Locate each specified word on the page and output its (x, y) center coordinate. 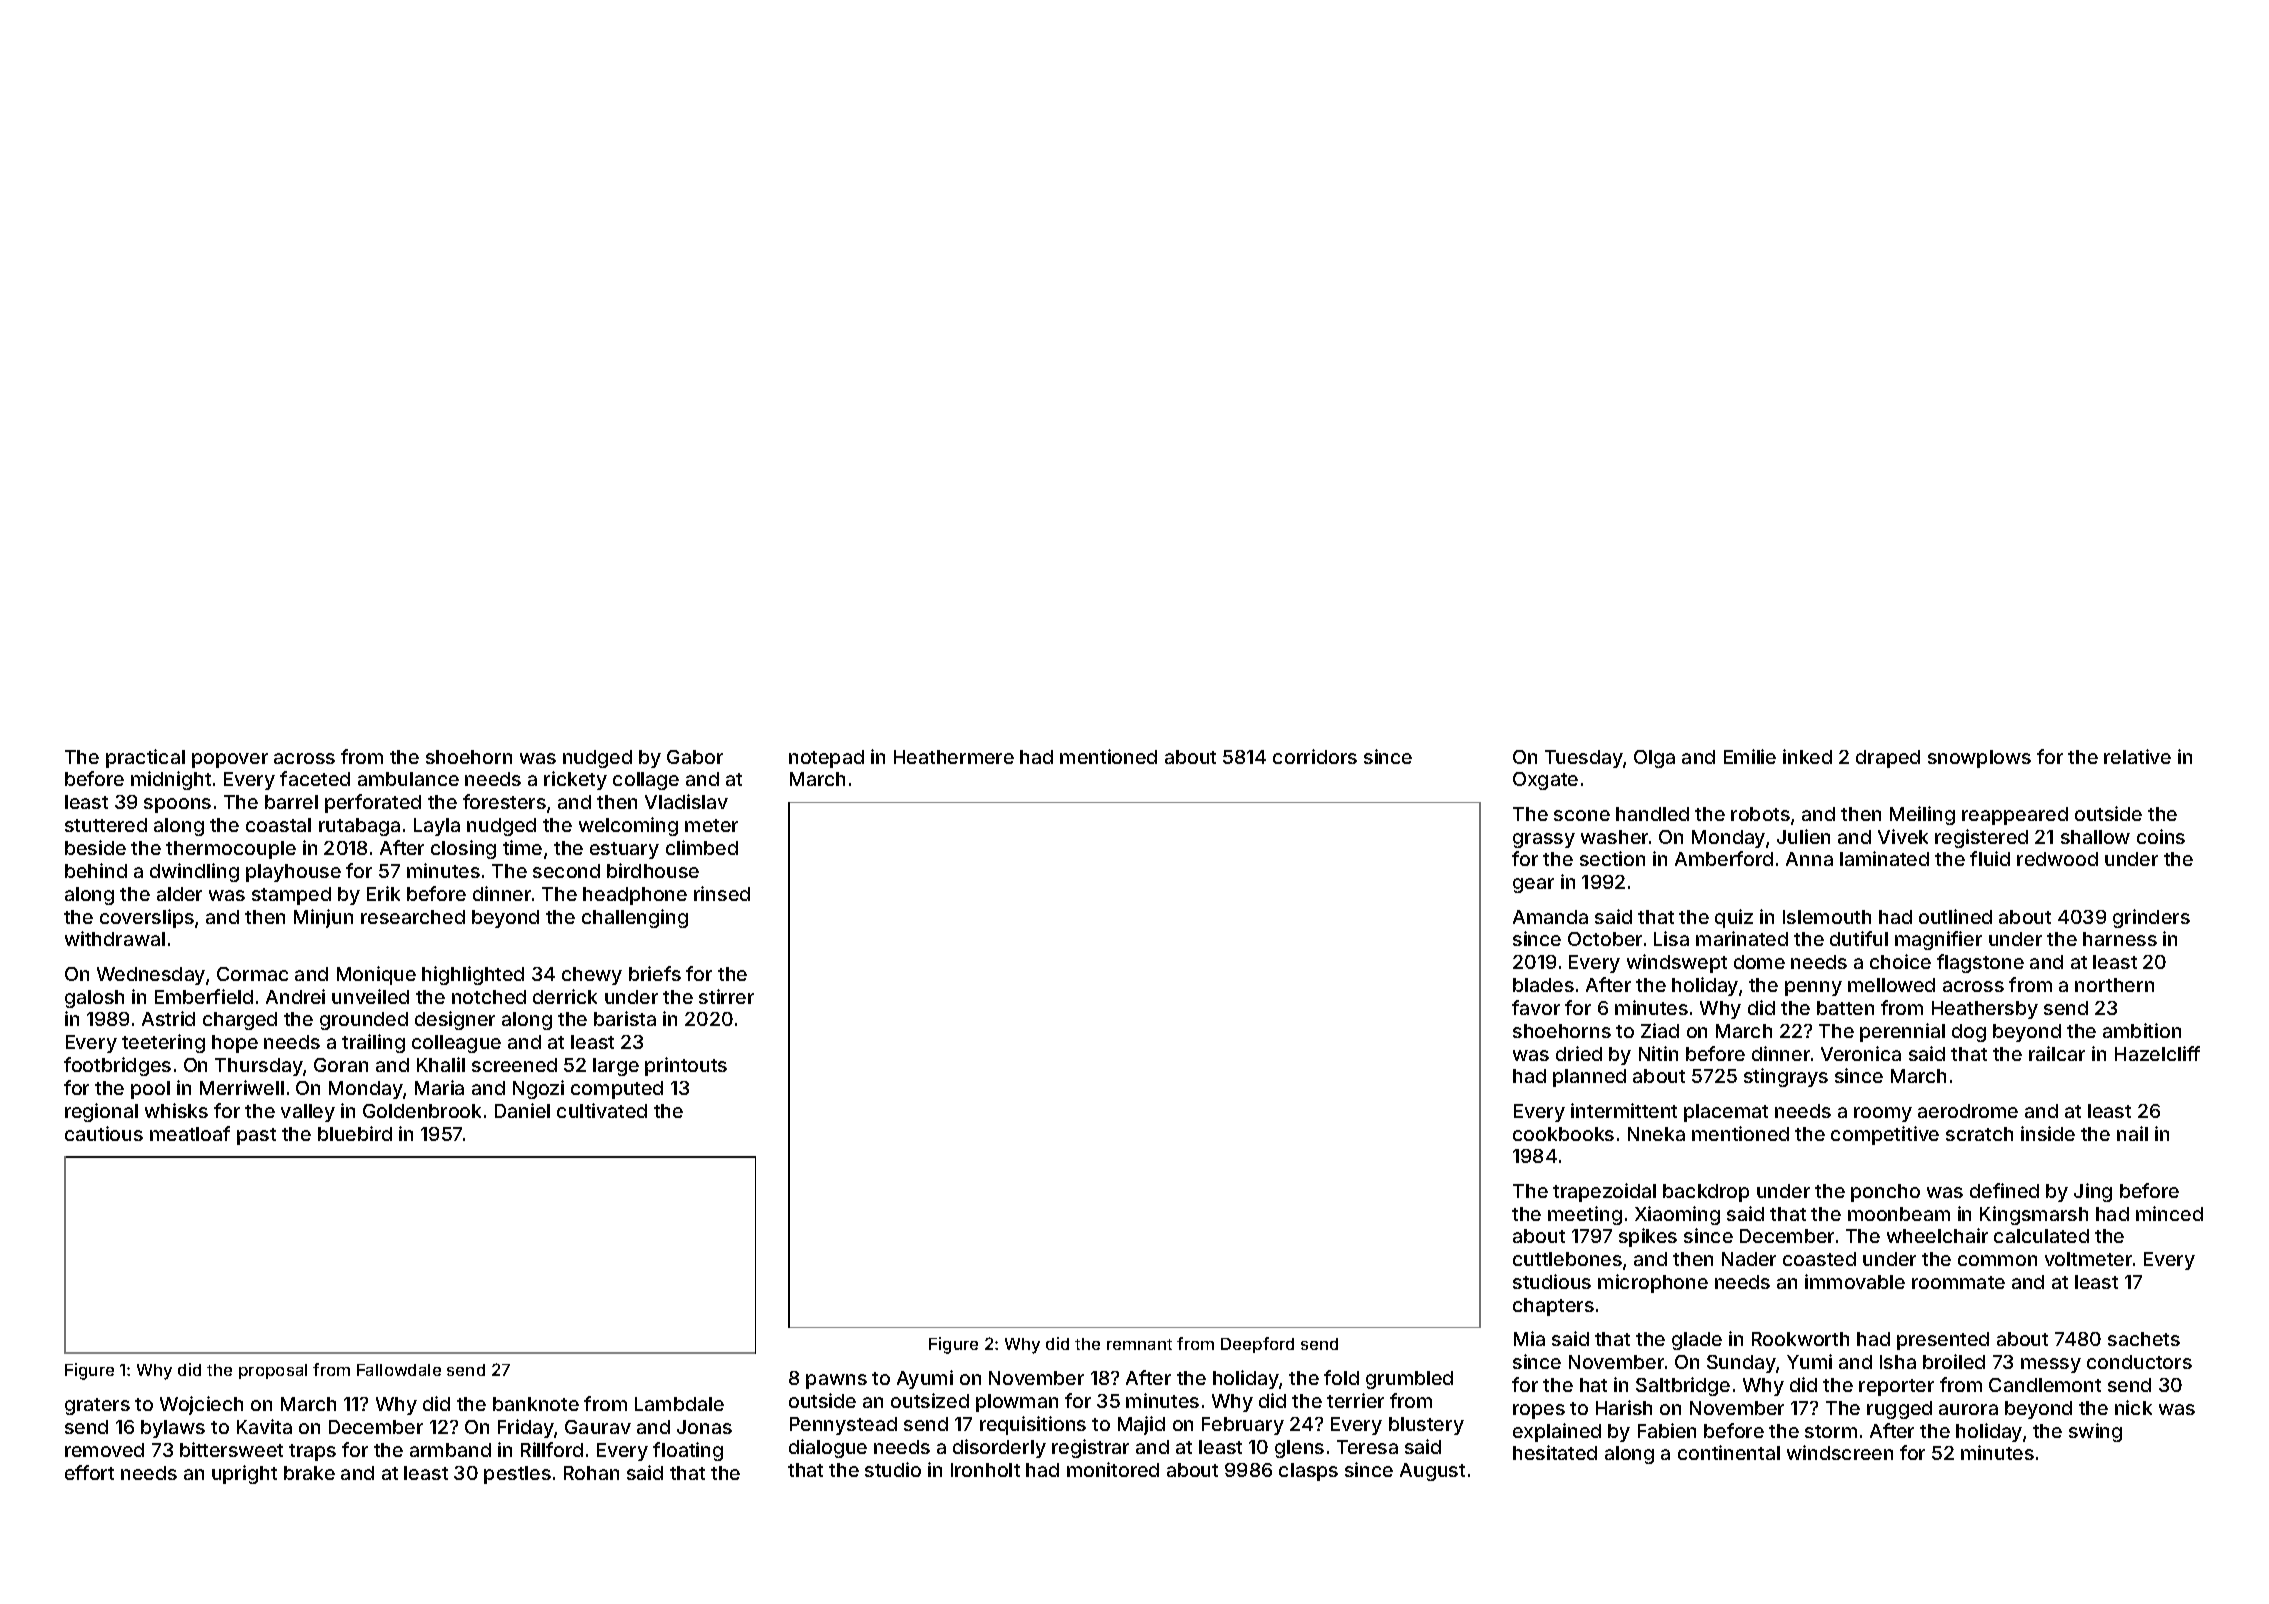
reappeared (2015, 816)
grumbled (1409, 1380)
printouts (686, 1066)
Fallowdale (399, 1370)
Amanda (1550, 917)
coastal (278, 825)
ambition (2142, 1030)
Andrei (295, 996)
